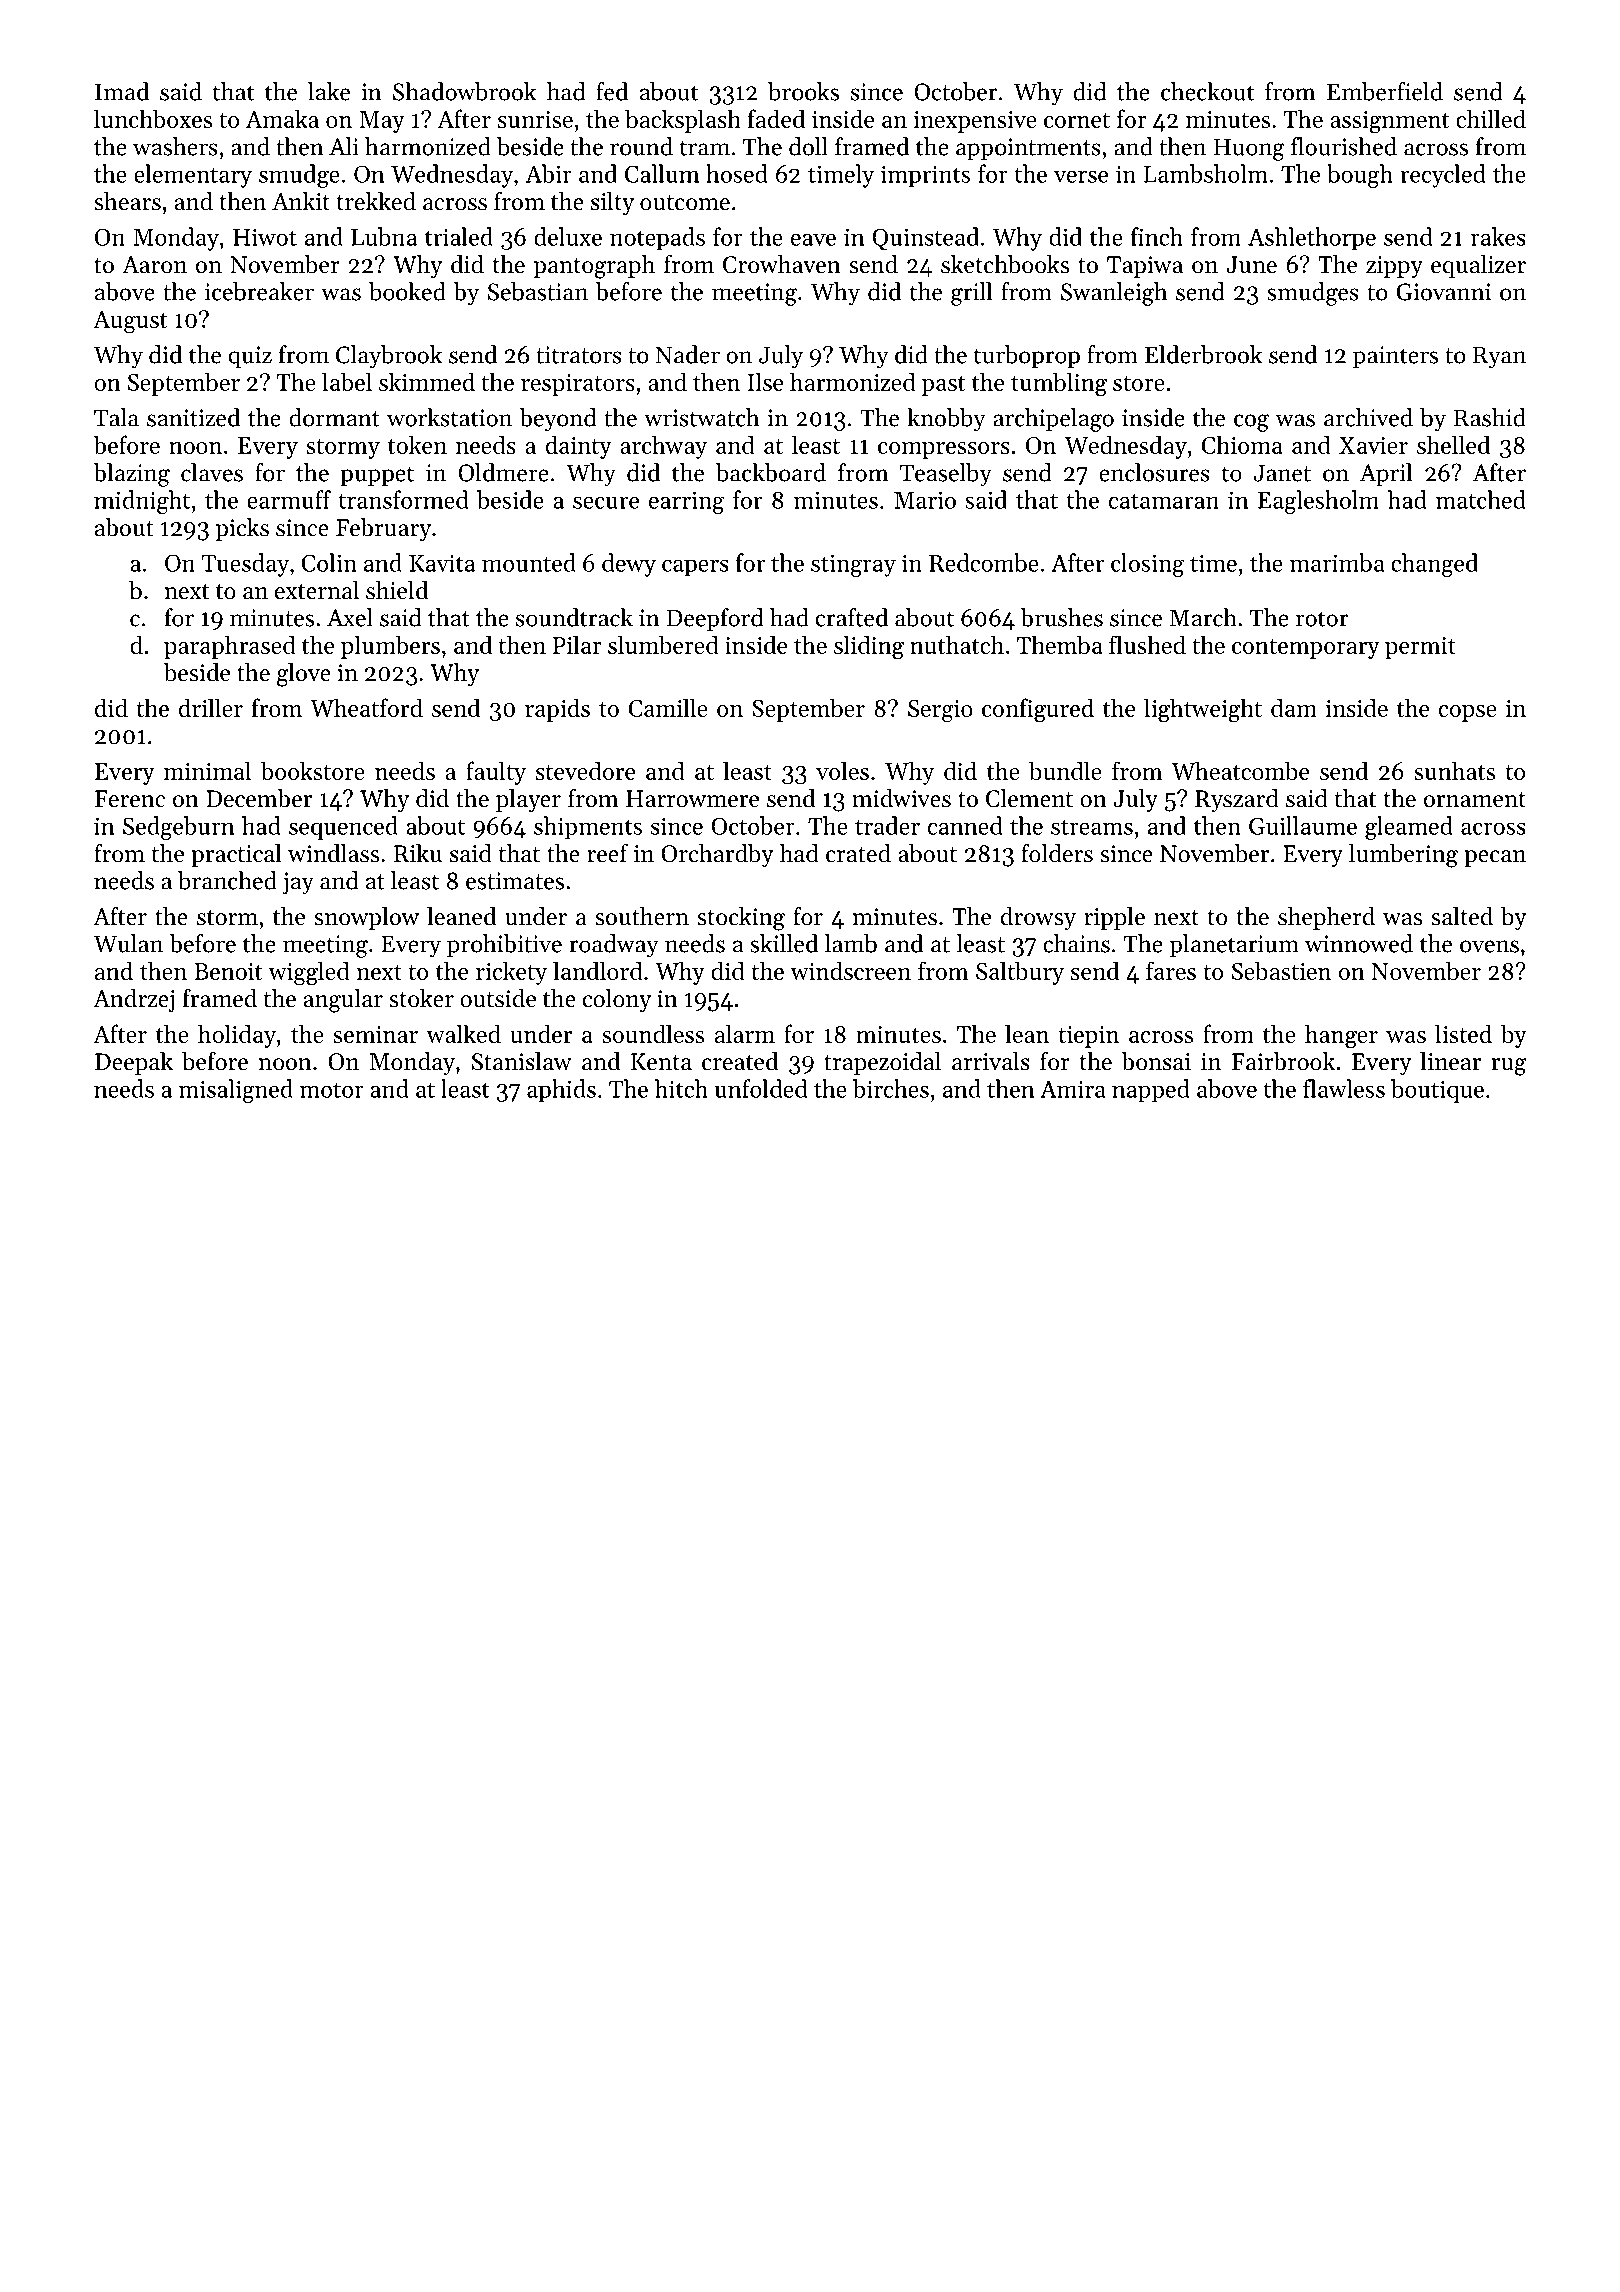  What do you see at coordinates (776, 118) in the page?
I see `faded` at bounding box center [776, 118].
